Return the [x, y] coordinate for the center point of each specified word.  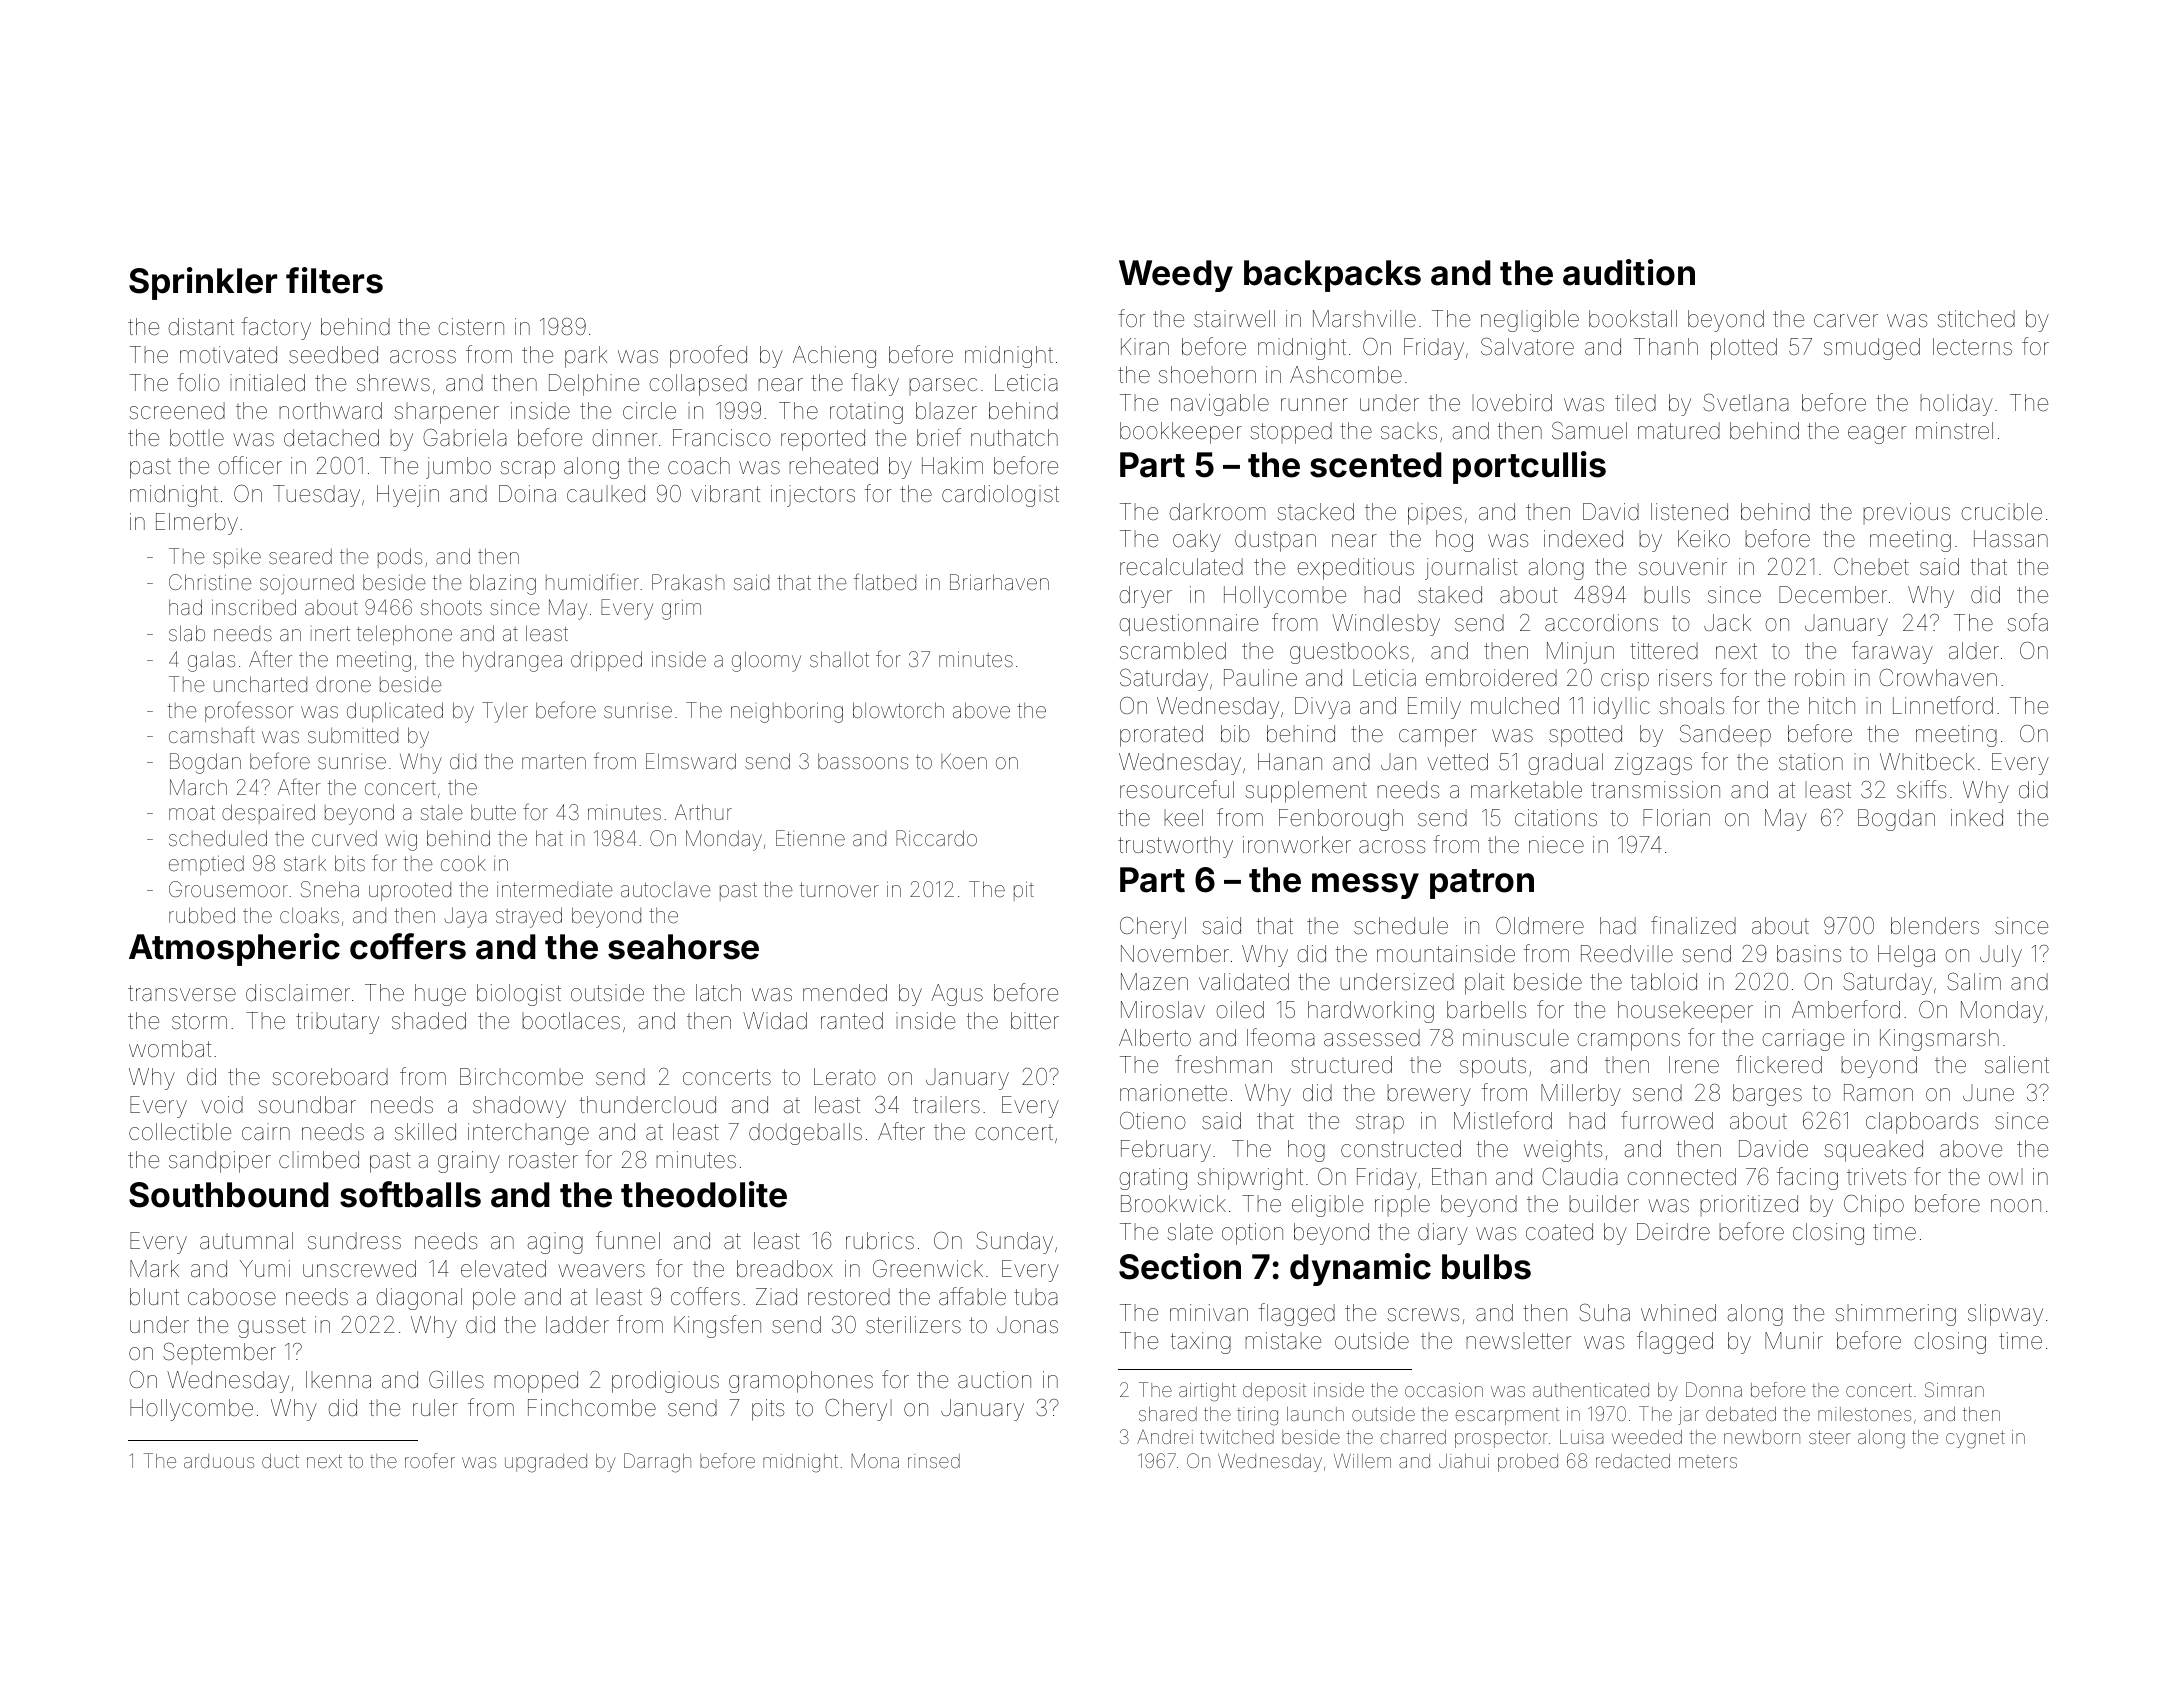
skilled [425, 1132]
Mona [875, 1460]
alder [1974, 651]
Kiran [1145, 346]
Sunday [1014, 1243]
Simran [1954, 1389]
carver [1846, 321]
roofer [430, 1460]
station [1811, 762]
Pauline [1260, 678]
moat [192, 813]
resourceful [1177, 789]
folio [198, 382]
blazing [503, 584]
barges [1767, 1095]
